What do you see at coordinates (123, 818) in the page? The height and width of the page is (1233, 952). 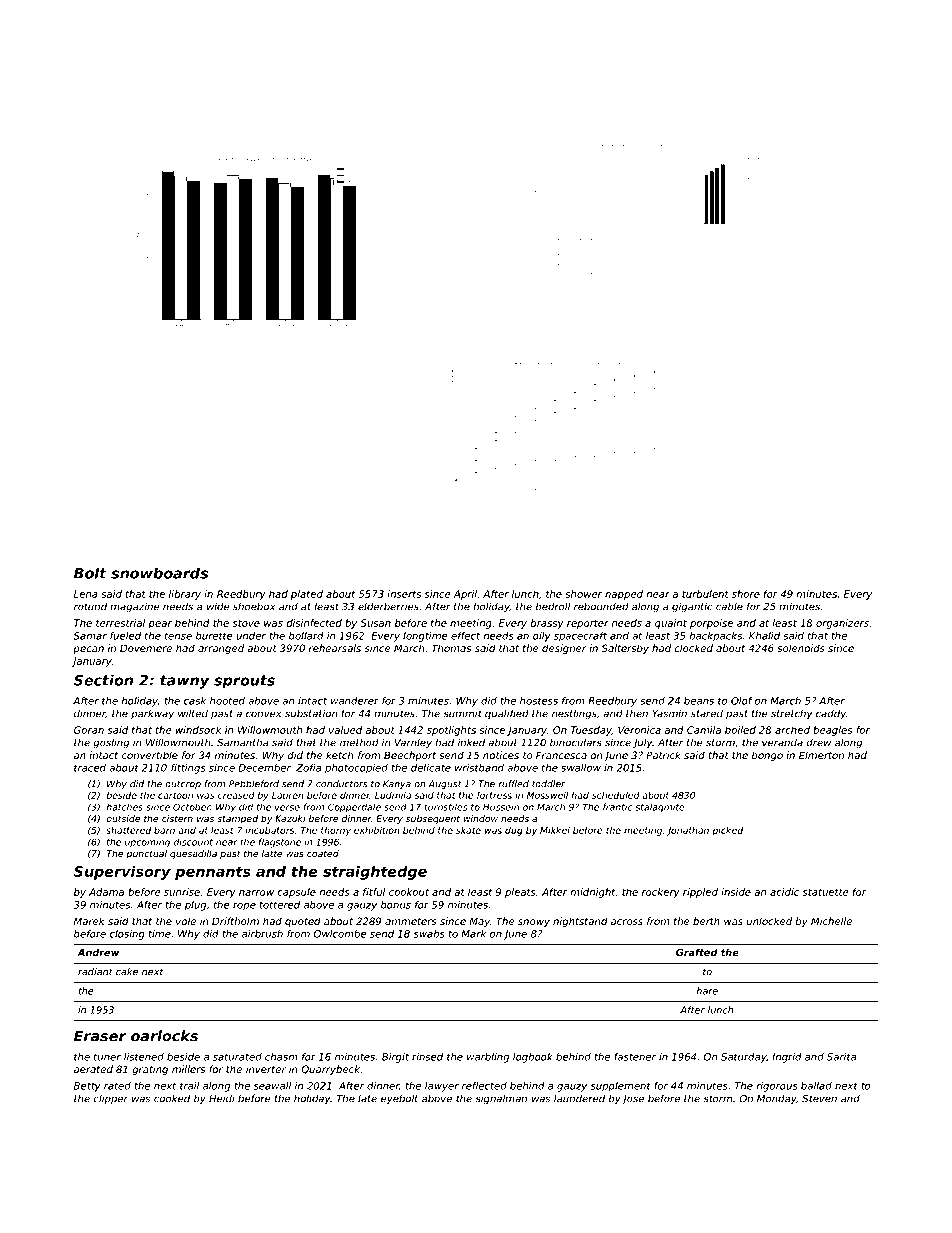 I see `outside` at bounding box center [123, 818].
